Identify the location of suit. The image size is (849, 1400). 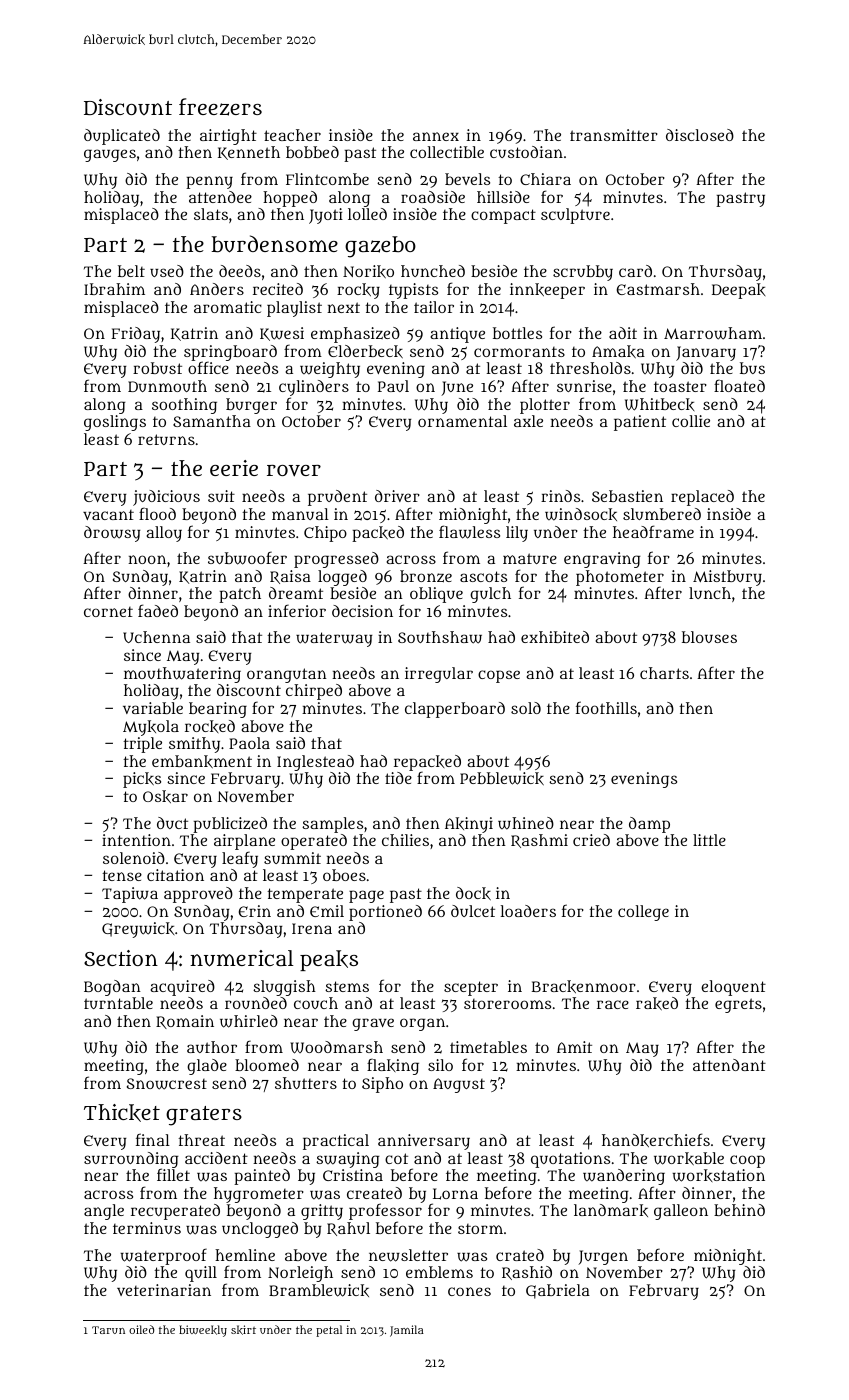
(221, 496).
